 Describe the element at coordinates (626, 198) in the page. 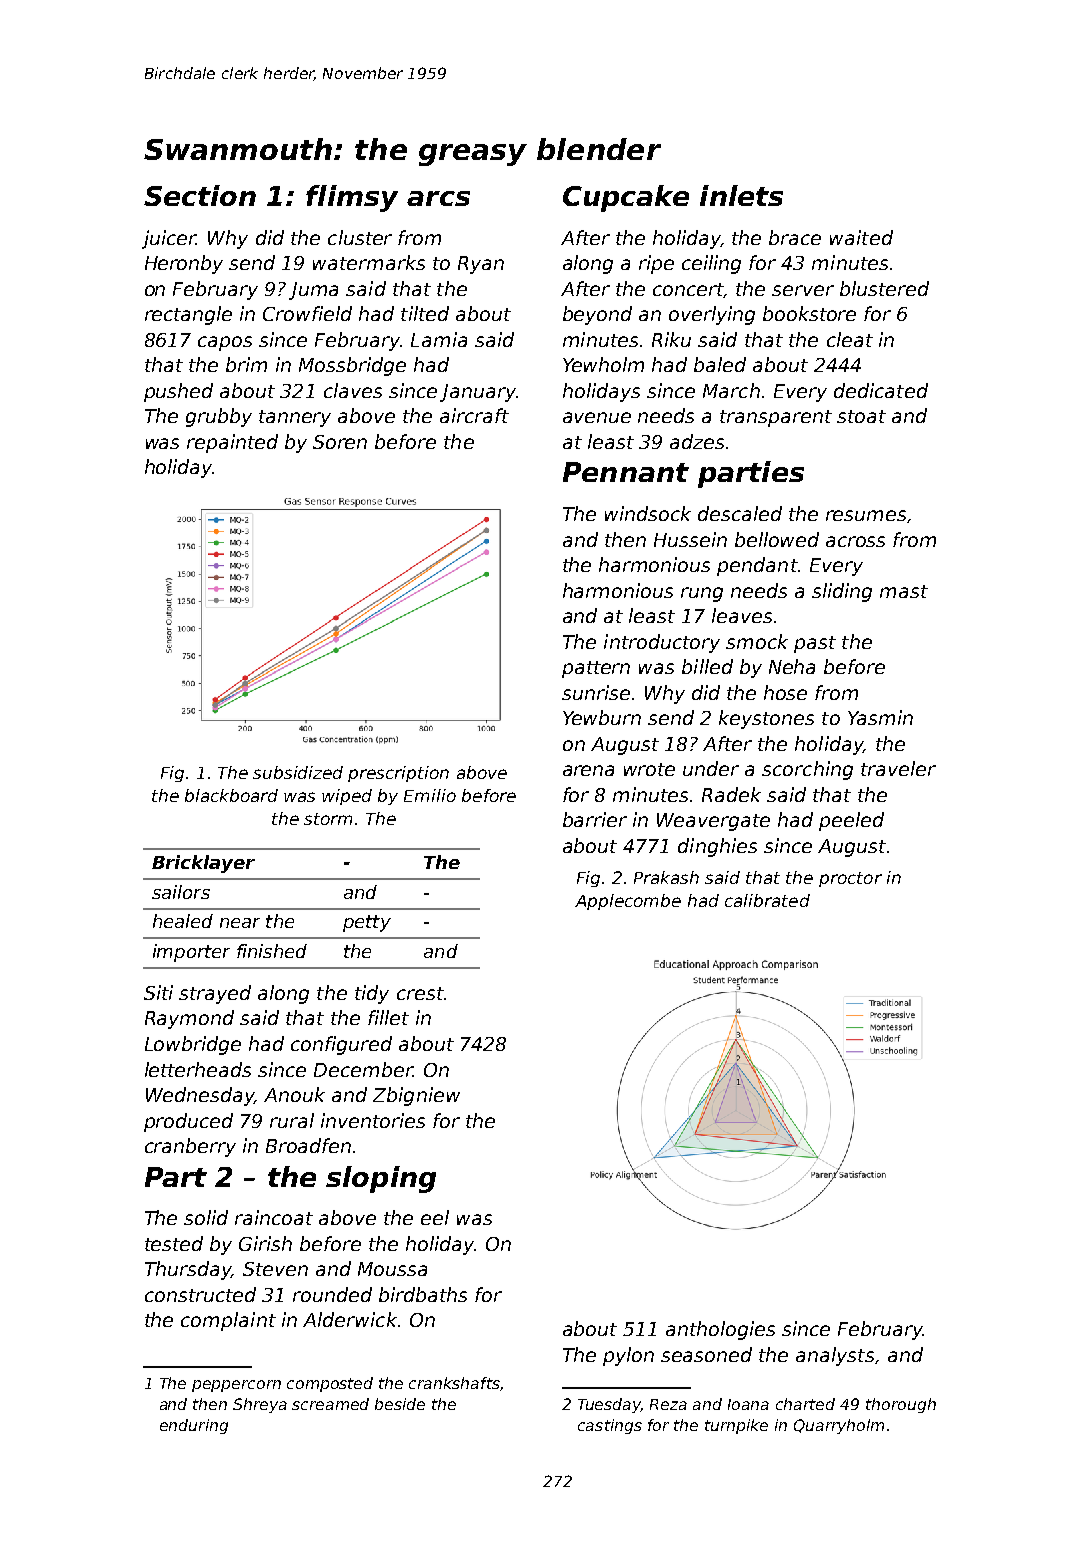

I see `Cupcake` at that location.
